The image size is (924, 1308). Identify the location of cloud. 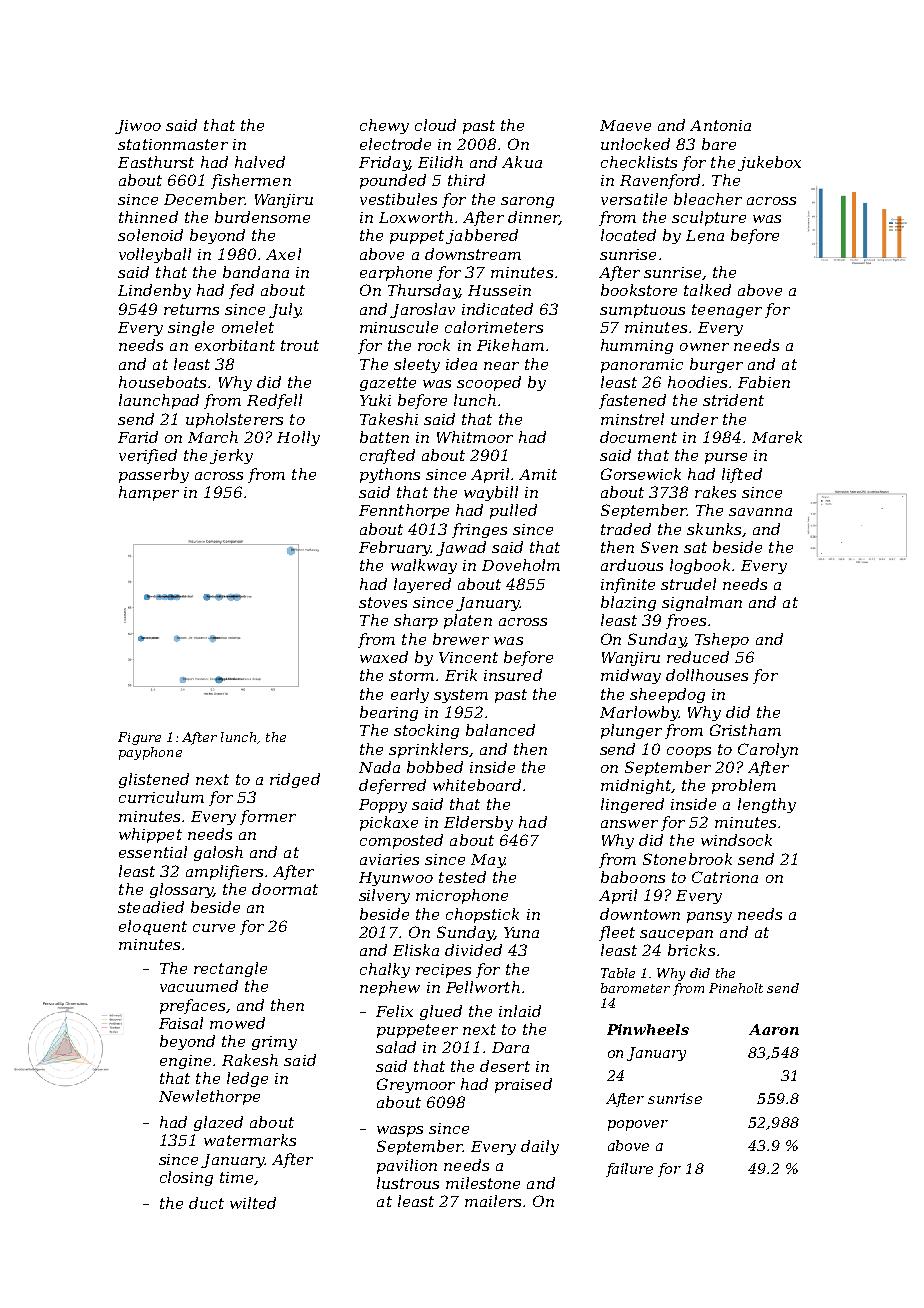
(435, 125).
